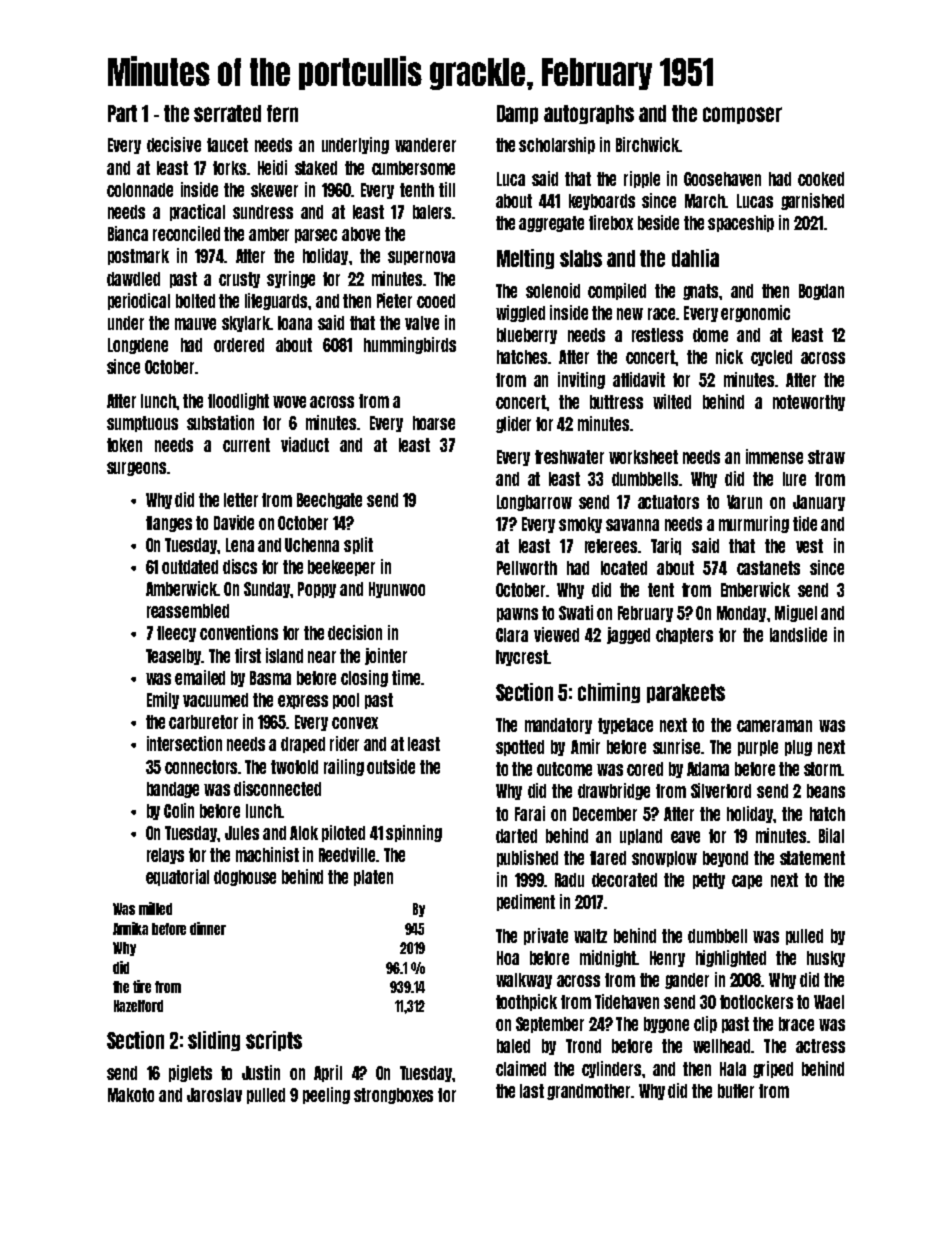  What do you see at coordinates (397, 590) in the screenshot?
I see `Hyunwoo` at bounding box center [397, 590].
